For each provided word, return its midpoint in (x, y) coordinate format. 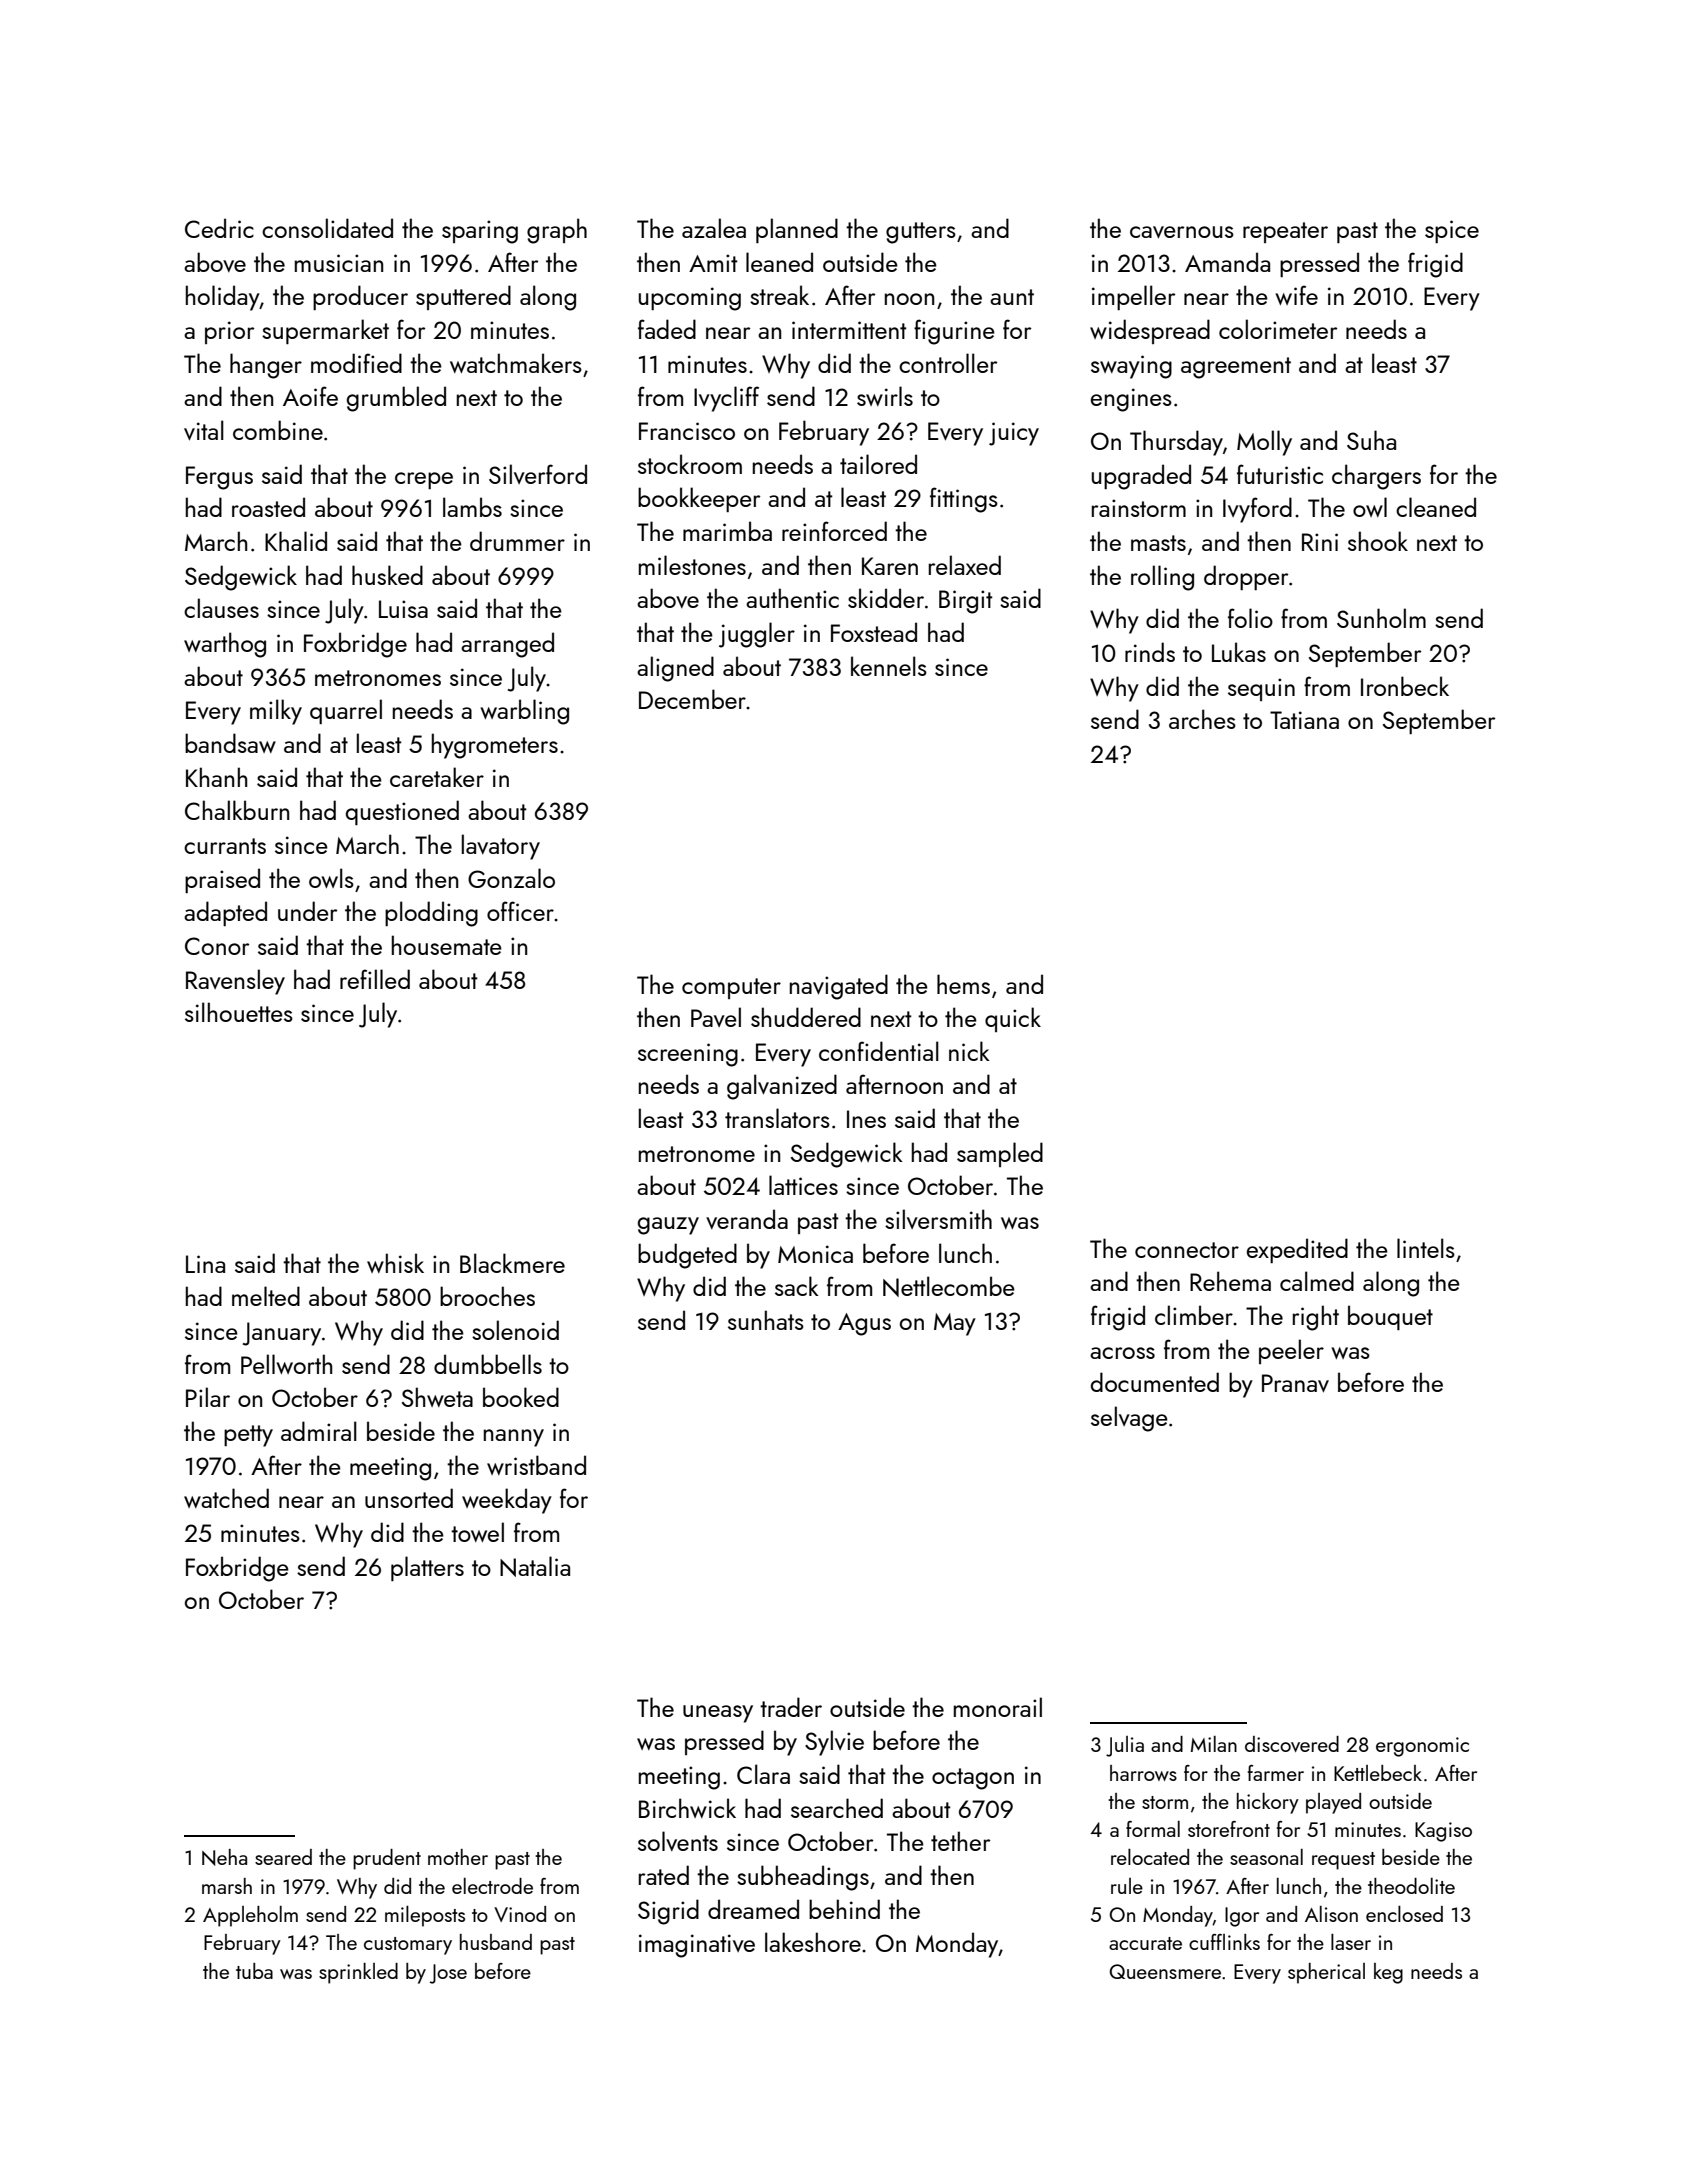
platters (427, 1568)
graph (557, 231)
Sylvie (834, 1743)
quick (1013, 1019)
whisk (395, 1263)
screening (688, 1055)
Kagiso (1443, 1832)
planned (797, 230)
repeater (1285, 232)
